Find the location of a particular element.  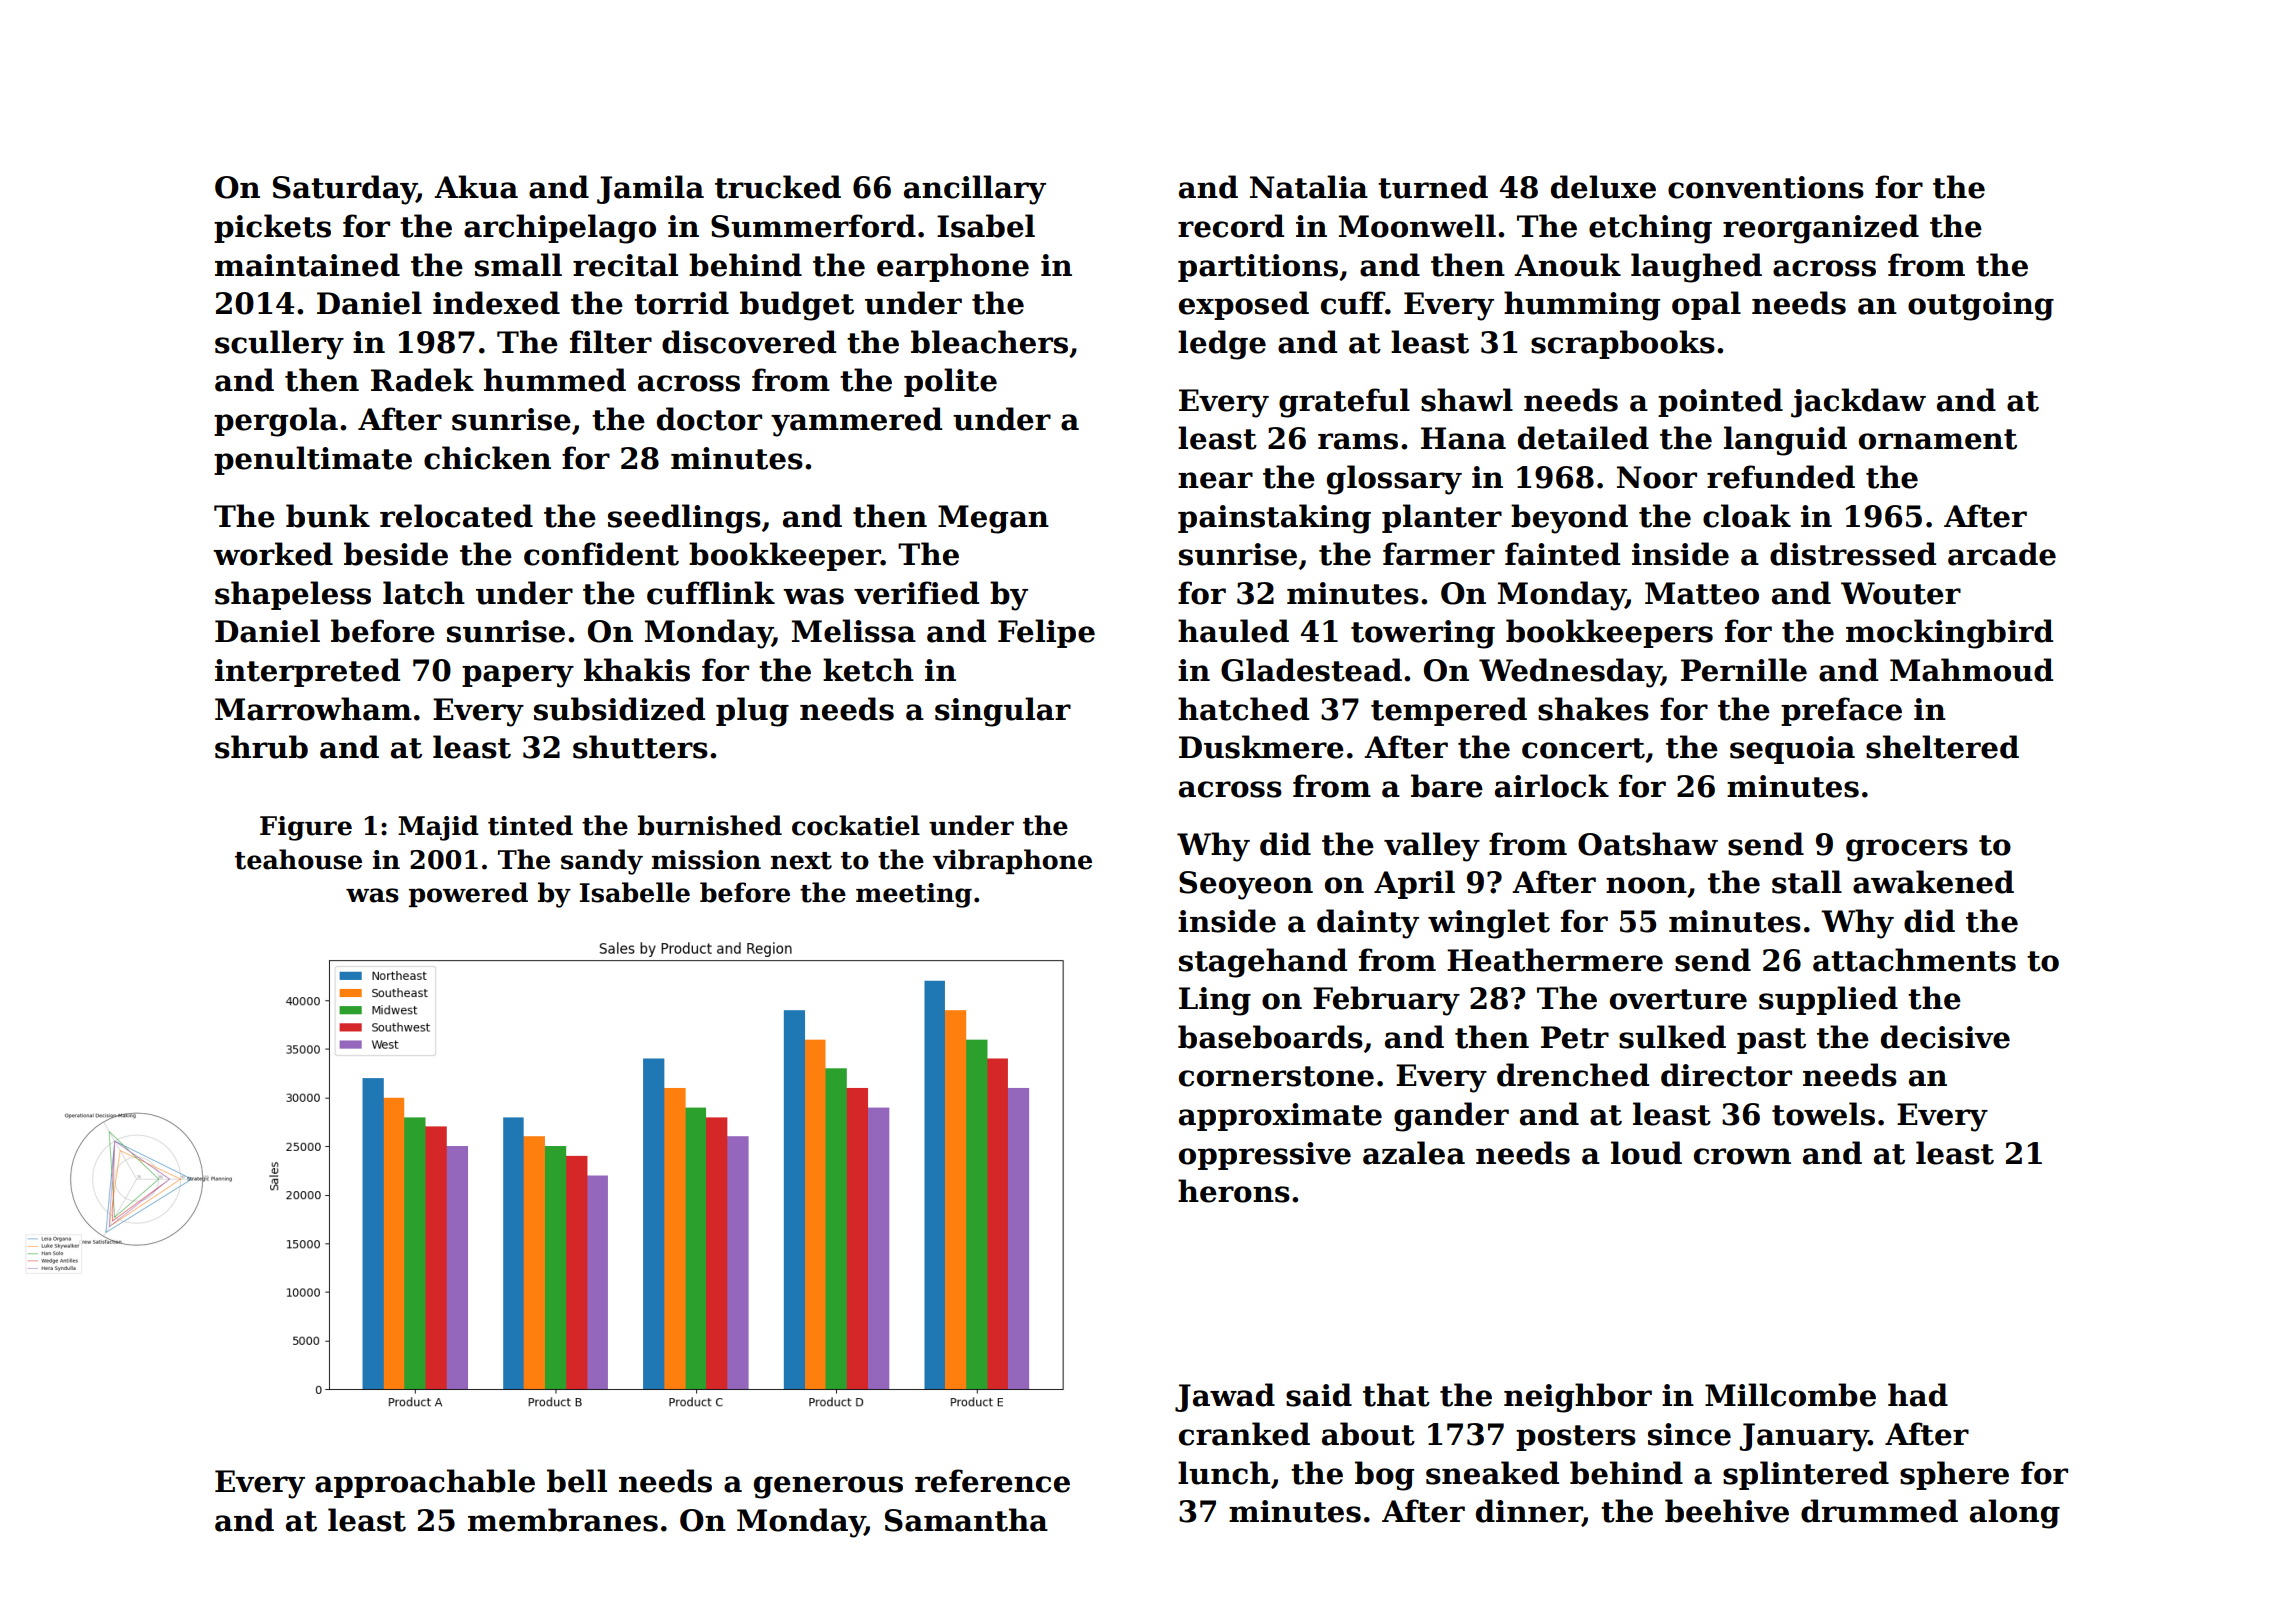

Megan is located at coordinates (993, 519).
